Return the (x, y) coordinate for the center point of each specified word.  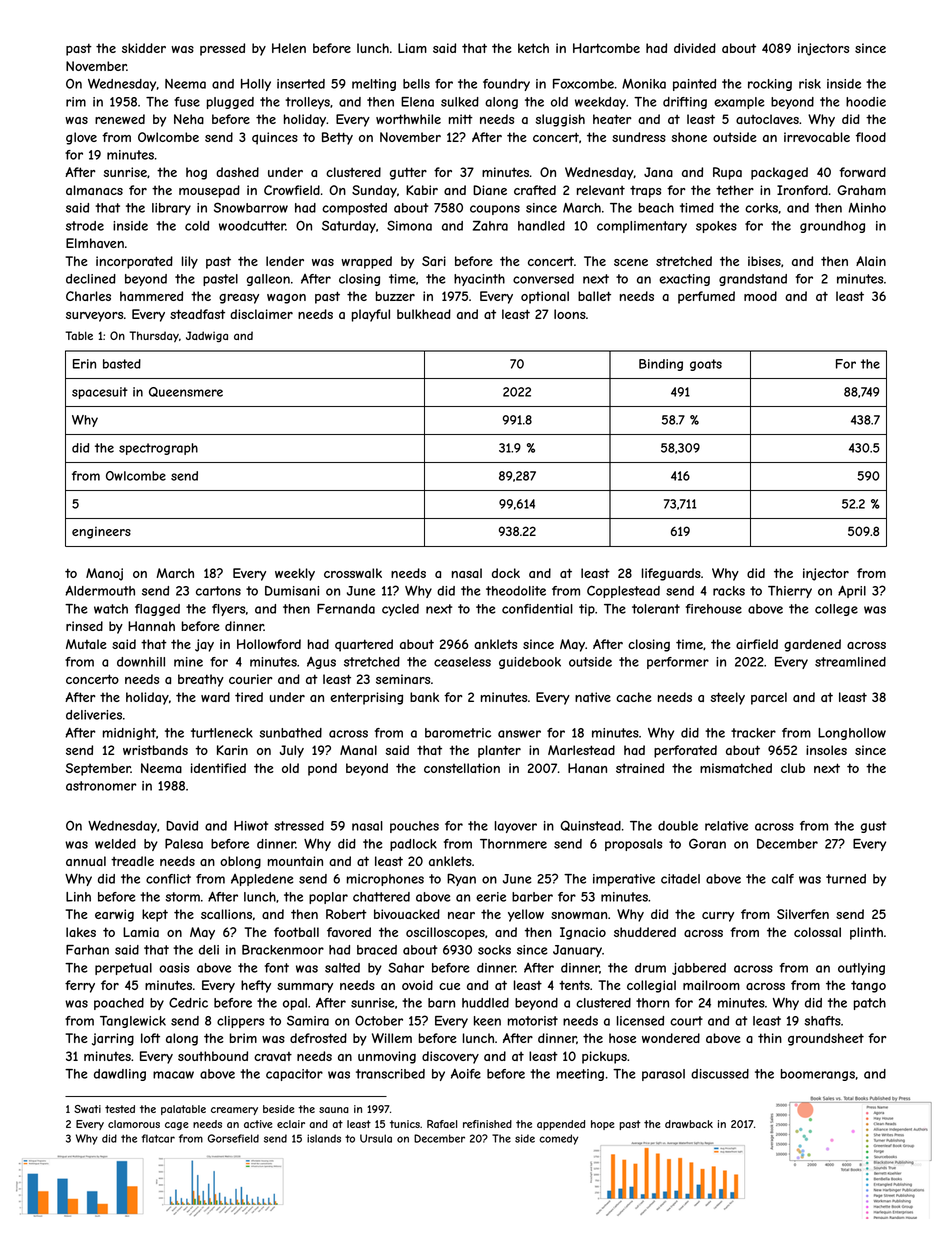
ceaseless (462, 662)
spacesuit (100, 393)
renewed (120, 119)
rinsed (84, 626)
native (593, 697)
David (182, 826)
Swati (87, 1109)
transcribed (390, 1074)
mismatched (736, 768)
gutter (408, 173)
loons (570, 314)
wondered (671, 1038)
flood (871, 137)
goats (706, 365)
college (836, 610)
